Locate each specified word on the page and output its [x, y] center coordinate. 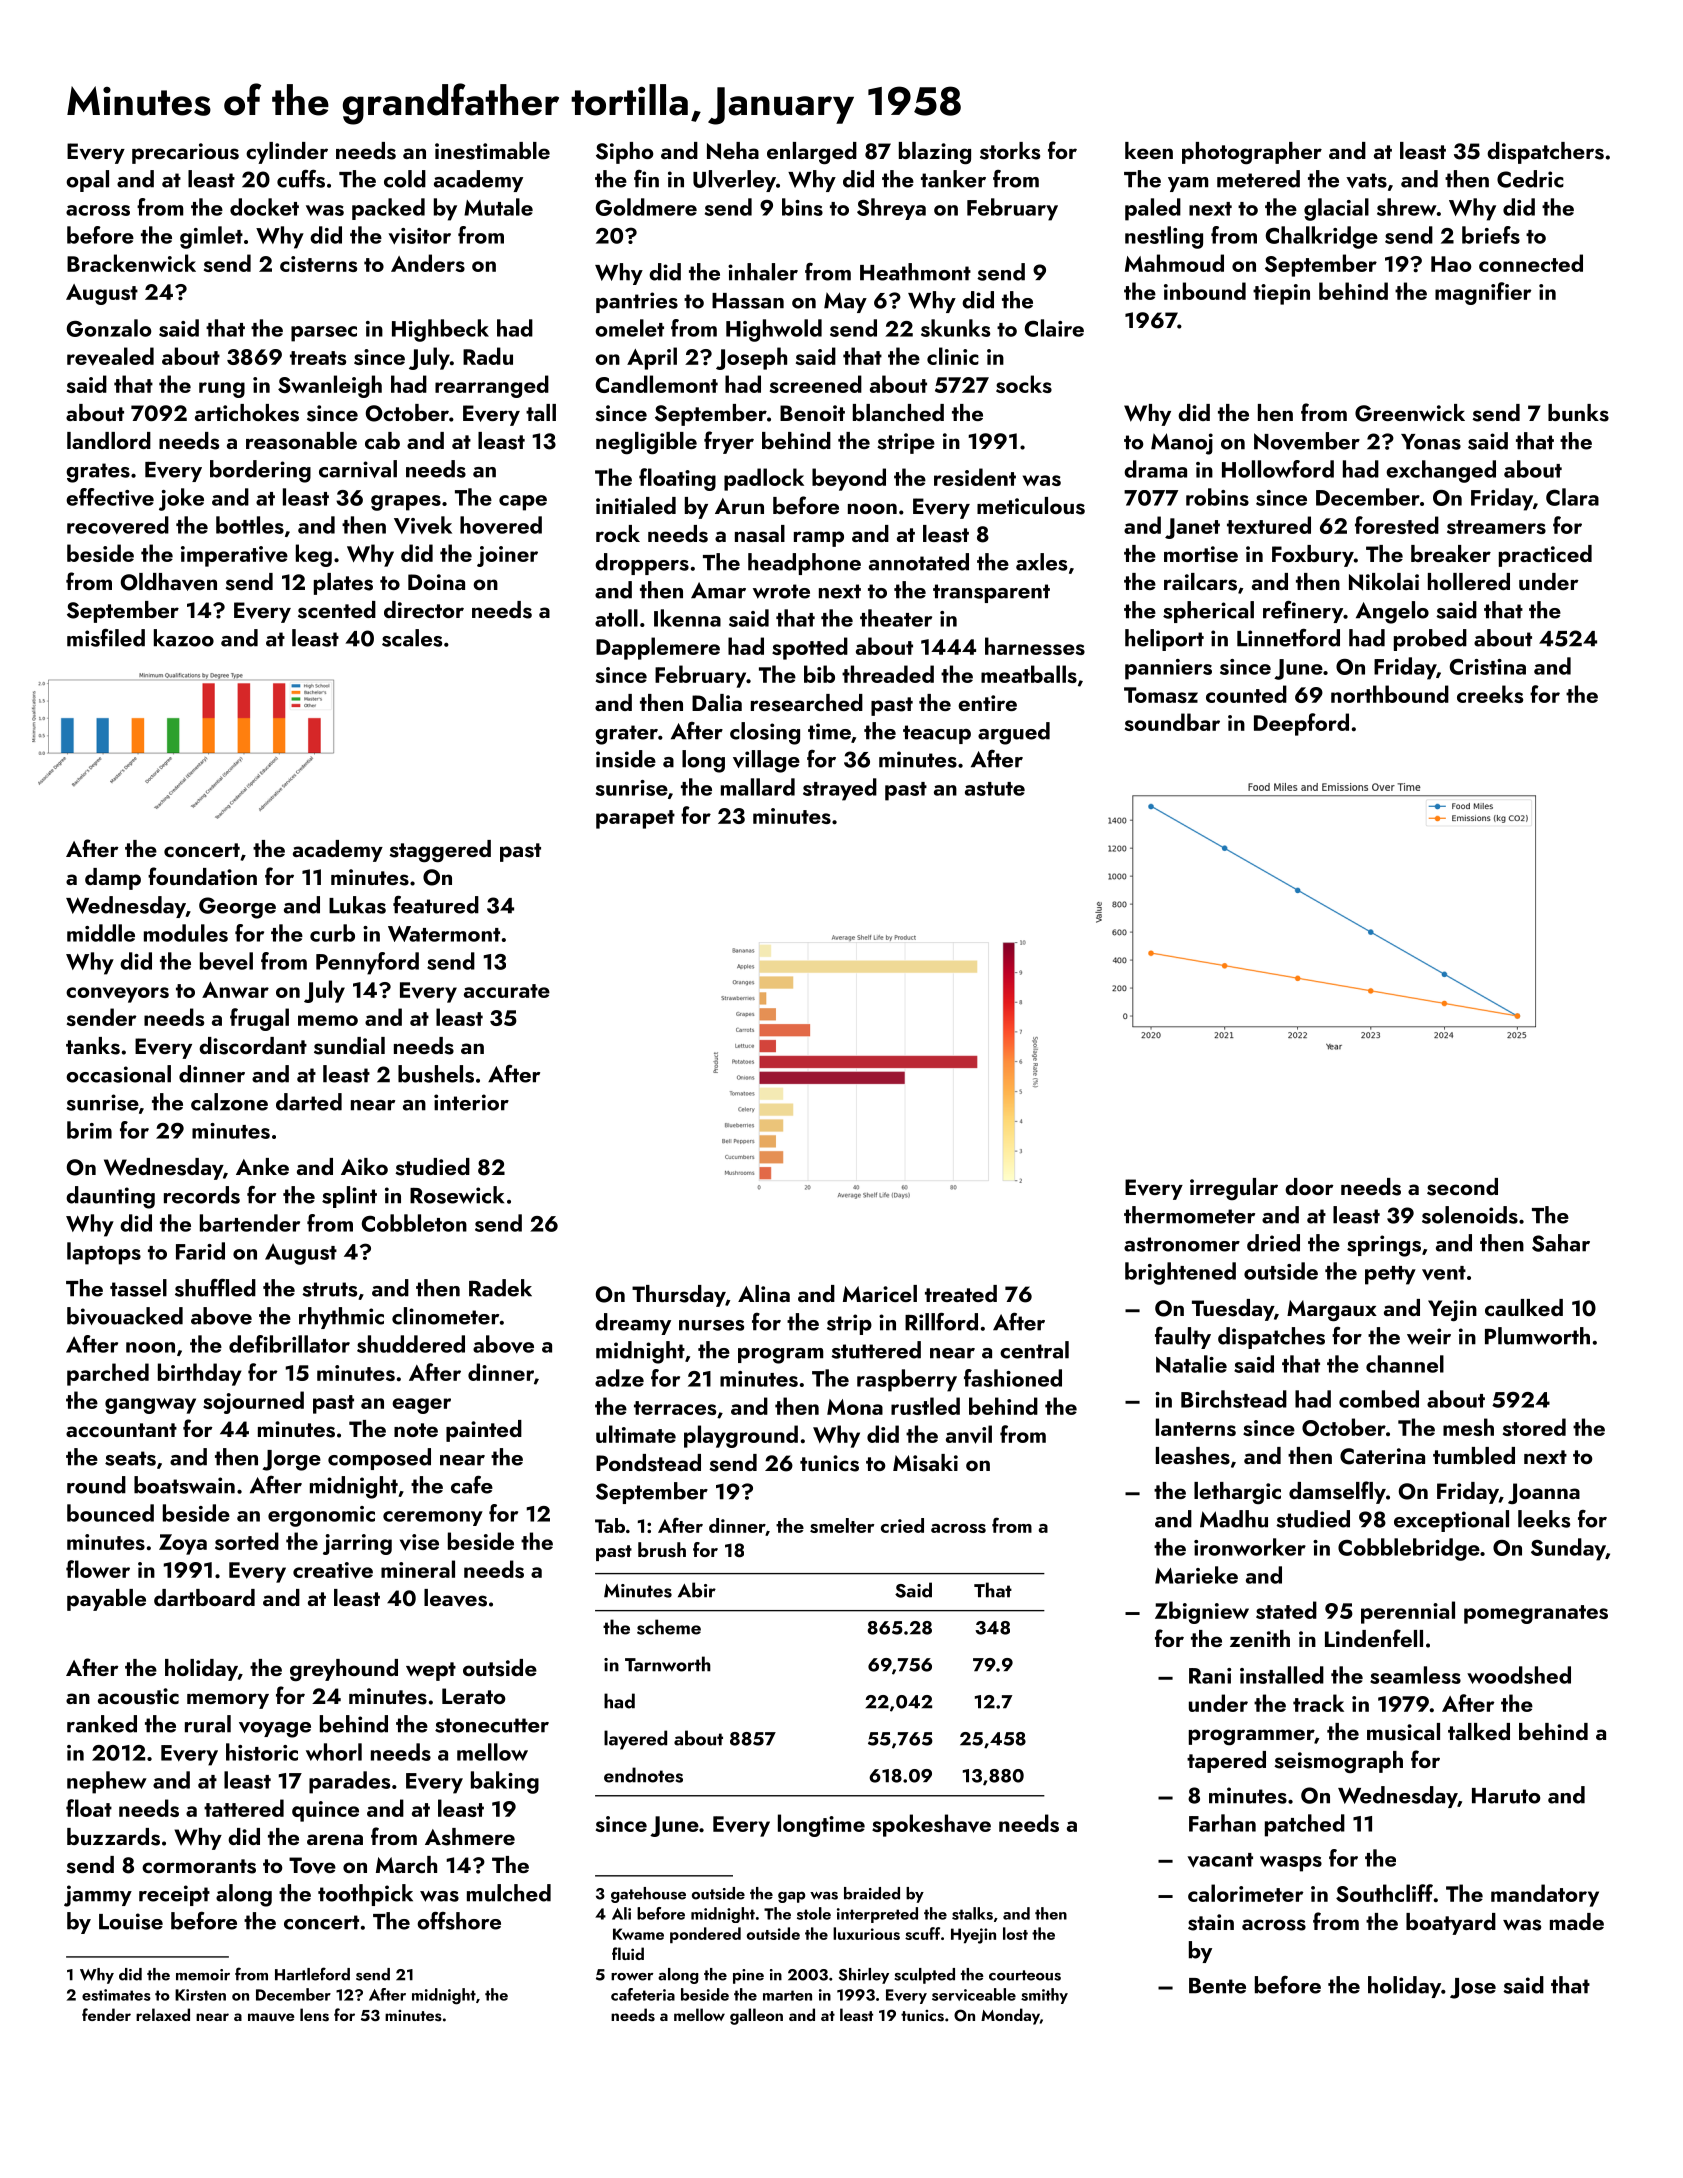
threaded [888, 674]
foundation [202, 876]
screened [816, 384]
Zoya [183, 1544]
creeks [1490, 694]
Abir [697, 1590]
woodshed [1519, 1675]
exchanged [1441, 471]
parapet [635, 819]
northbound [1390, 694]
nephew [107, 1782]
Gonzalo [109, 328]
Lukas [357, 905]
